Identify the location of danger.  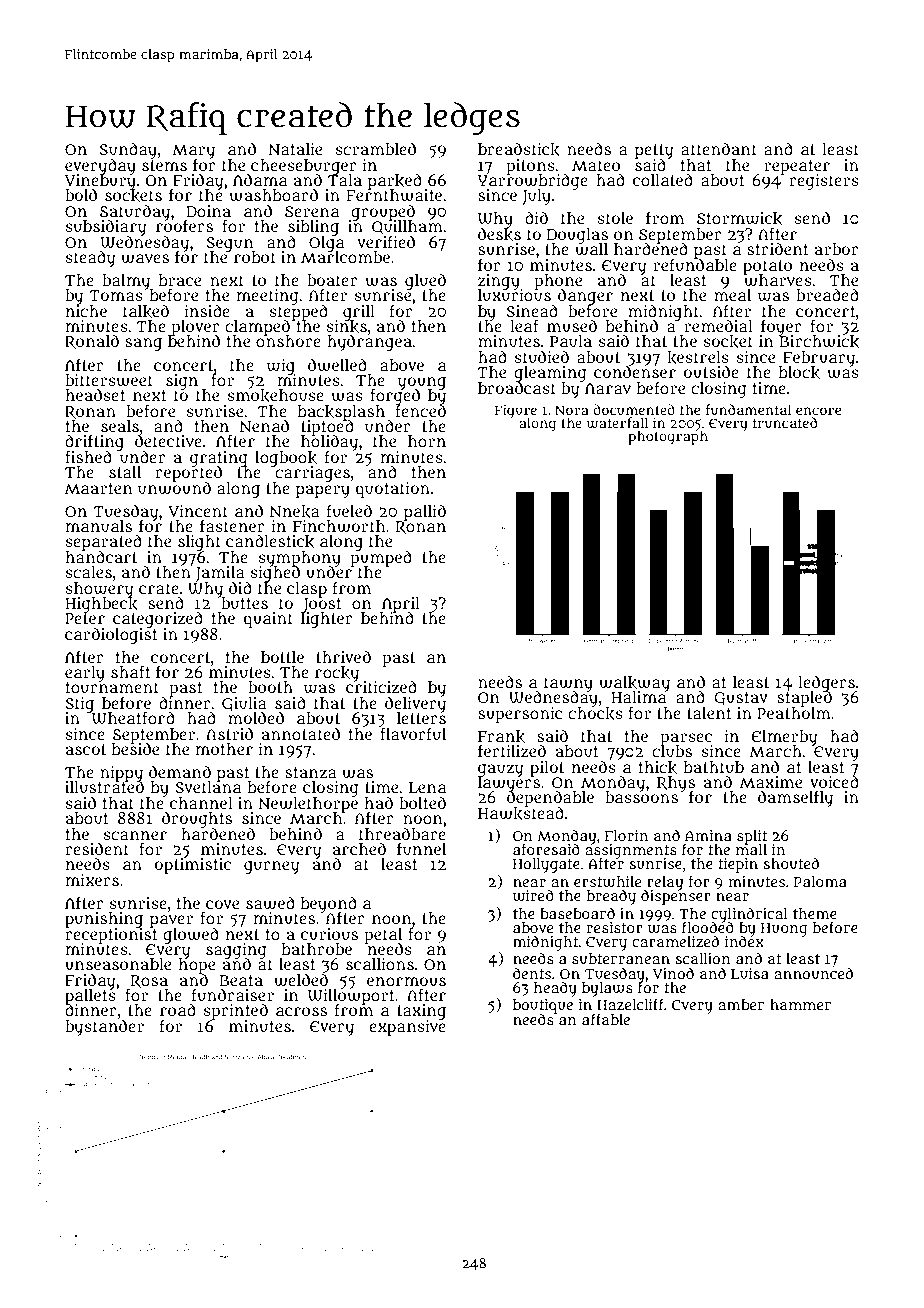
(585, 296).
